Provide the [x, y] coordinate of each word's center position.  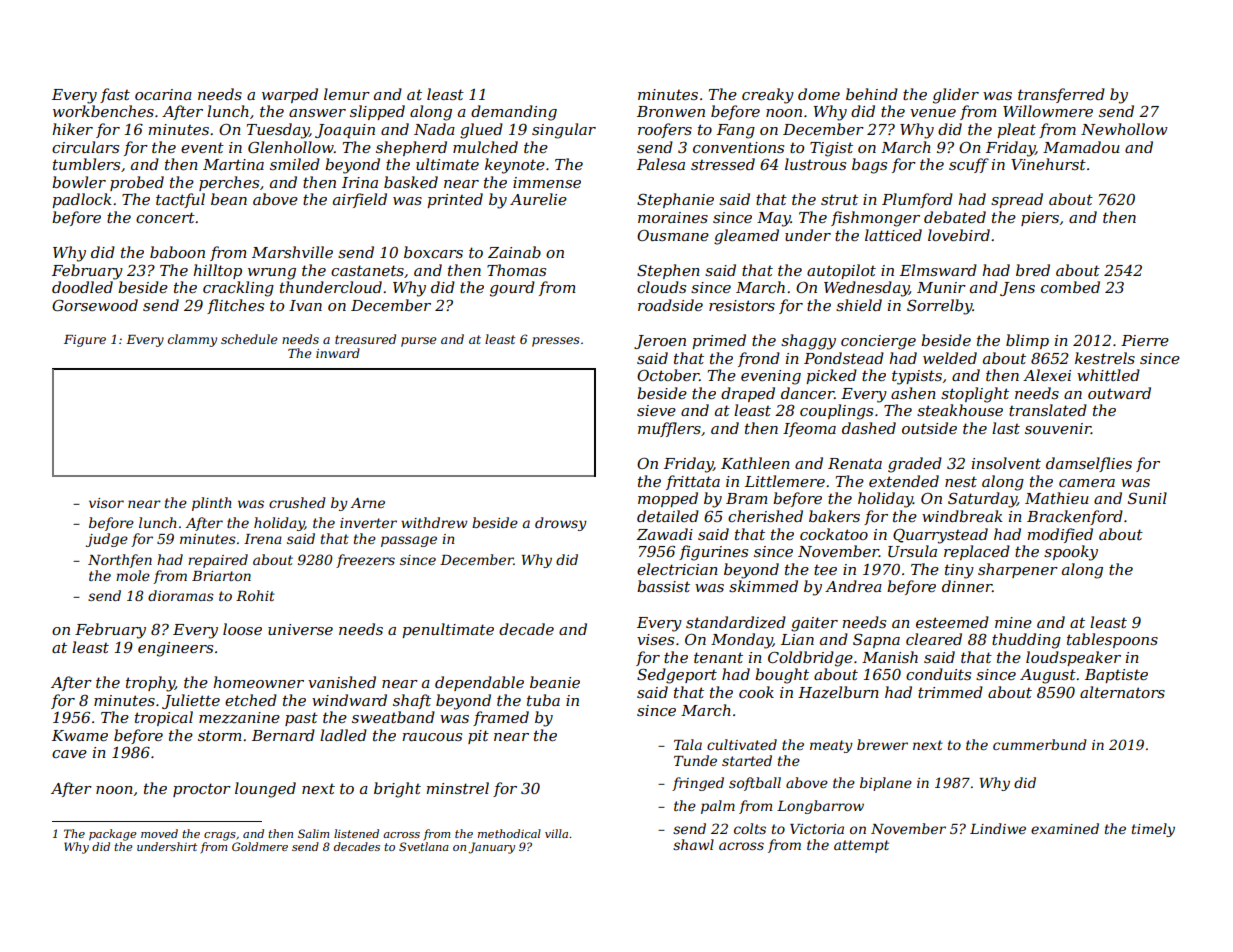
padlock [82, 200]
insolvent [1006, 463]
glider [956, 96]
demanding [514, 113]
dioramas [181, 595]
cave [69, 754]
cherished [765, 516]
